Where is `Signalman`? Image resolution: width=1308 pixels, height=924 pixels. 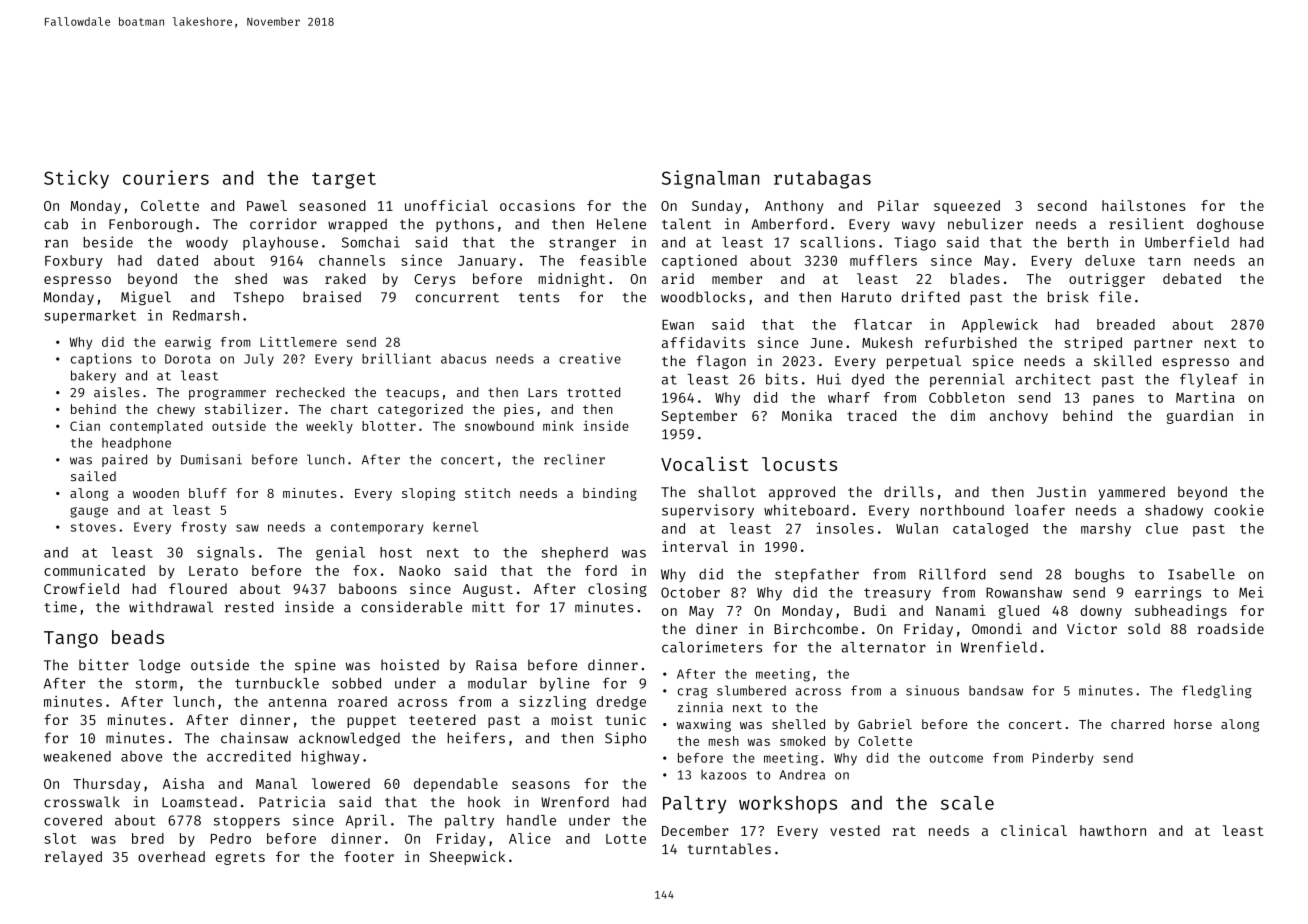
Signalman is located at coordinates (710, 179).
